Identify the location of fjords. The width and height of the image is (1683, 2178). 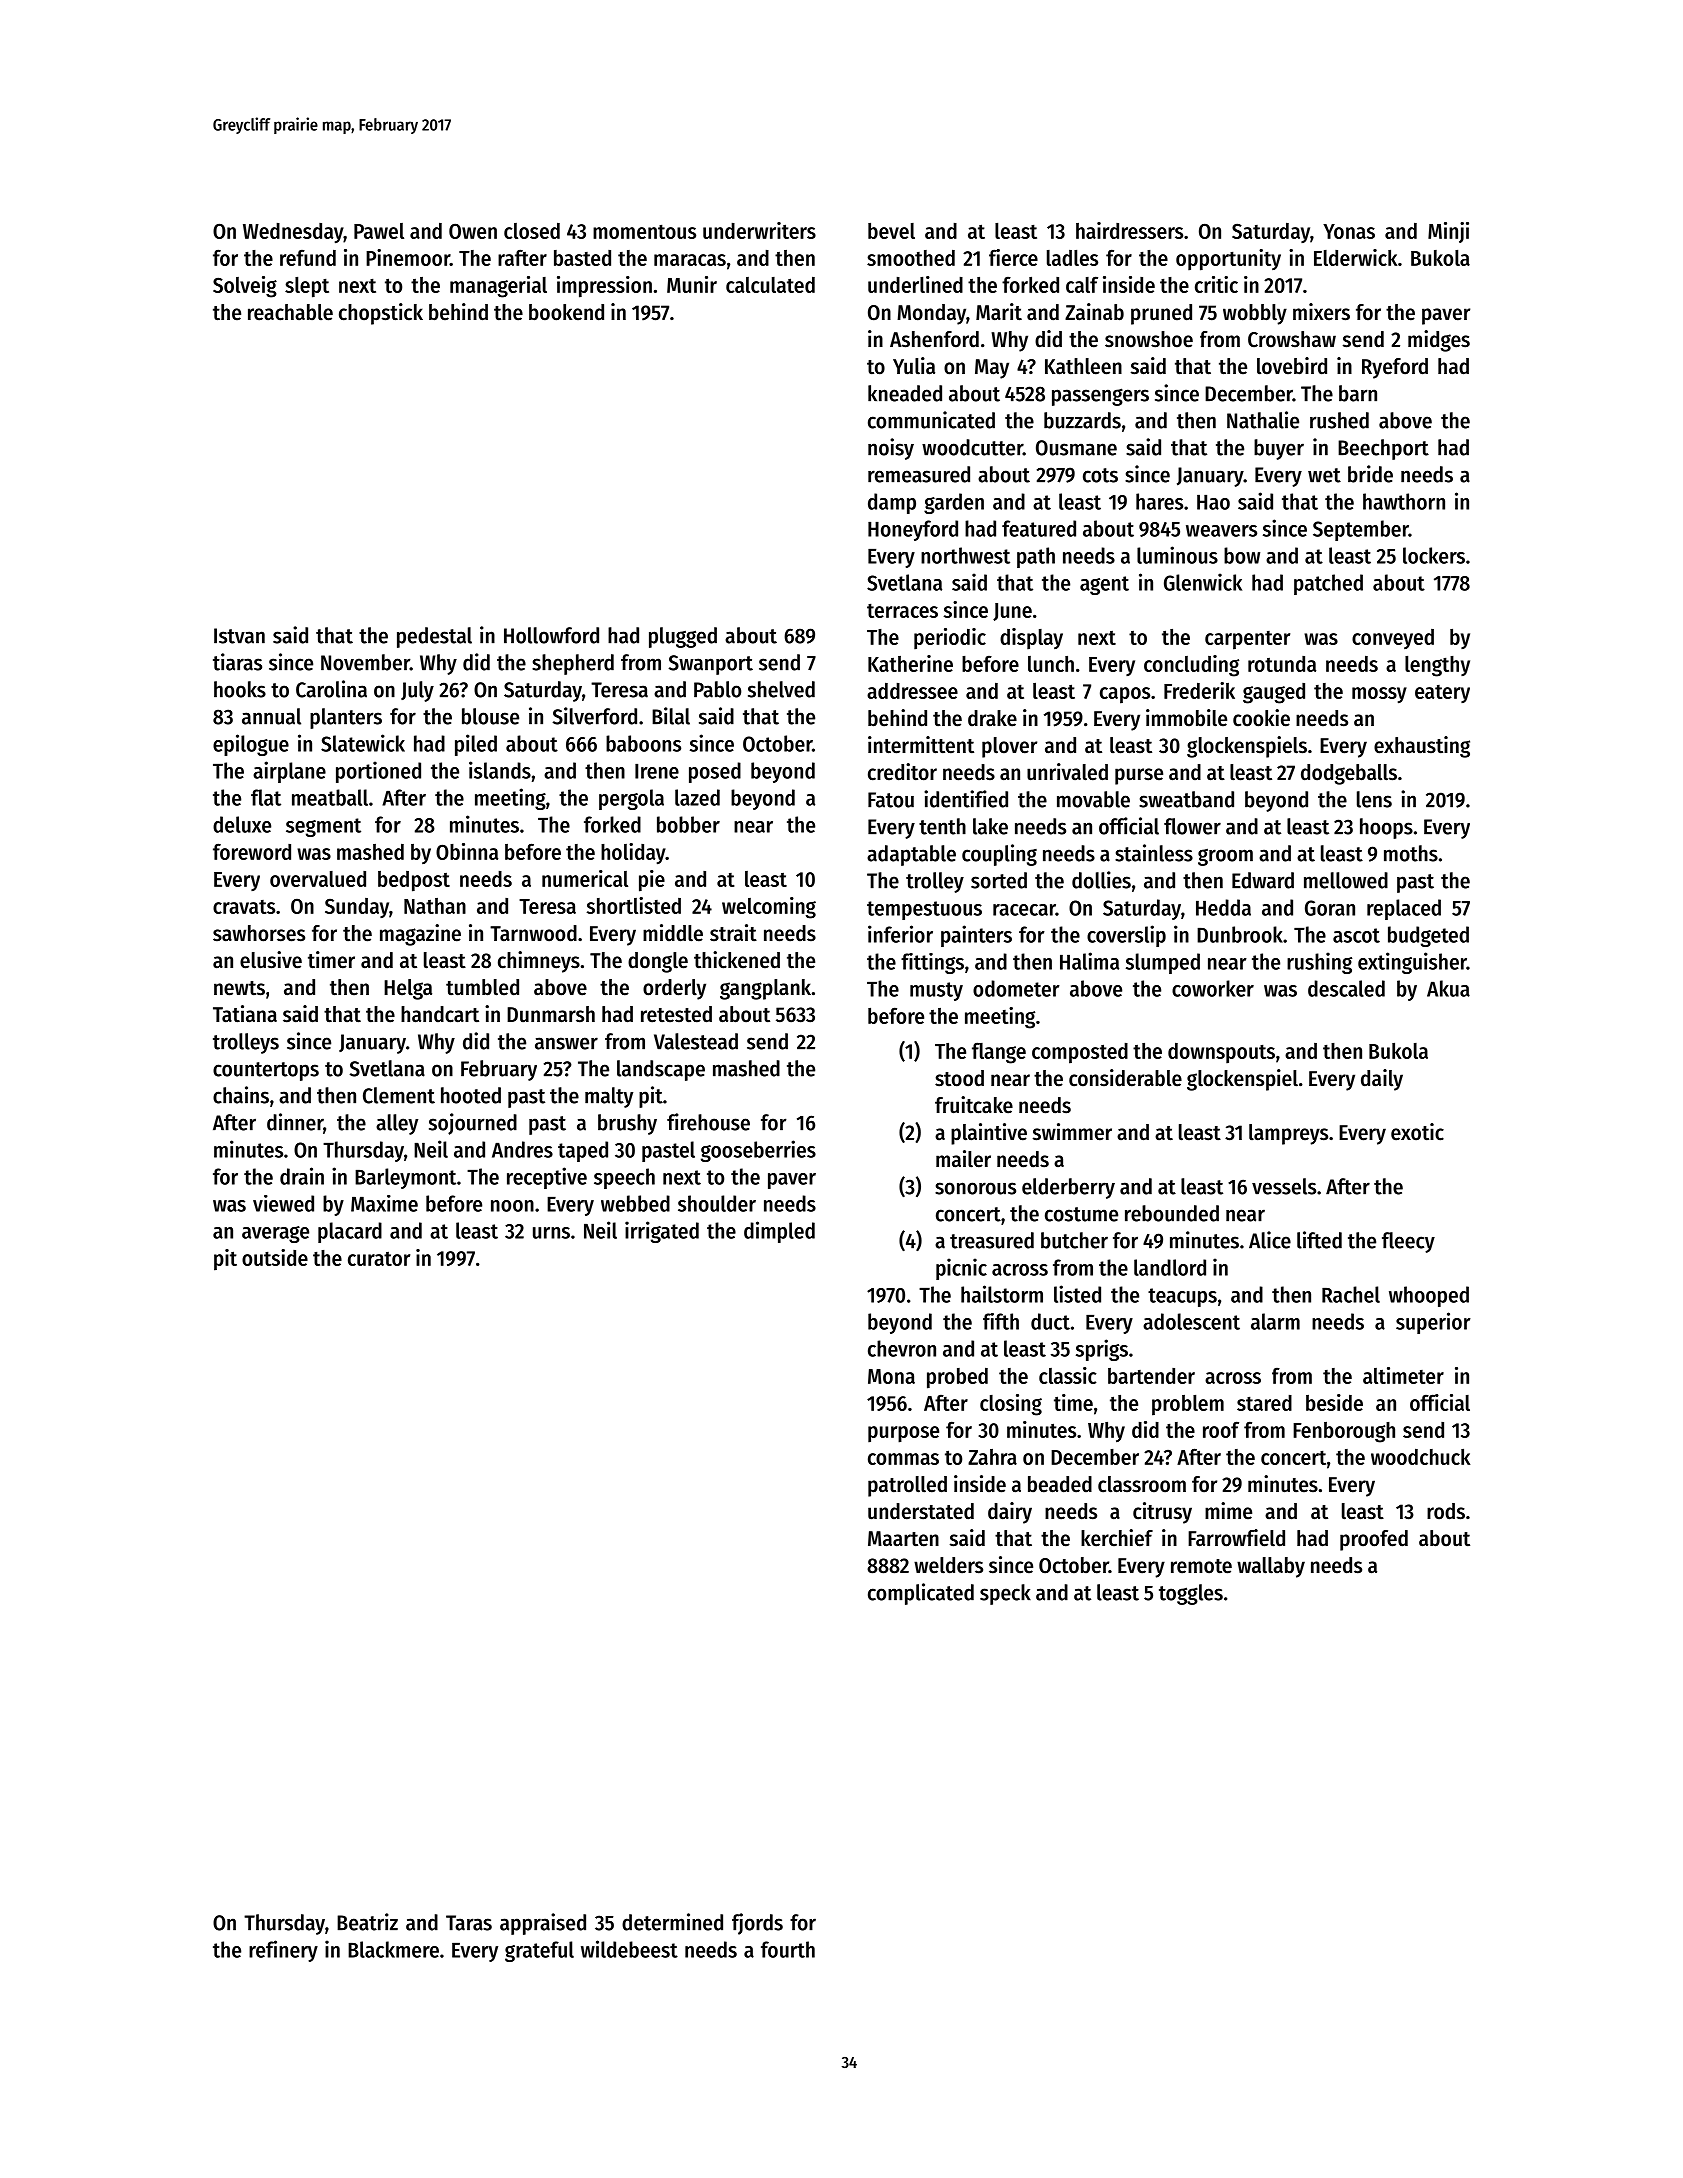
(757, 1924).
